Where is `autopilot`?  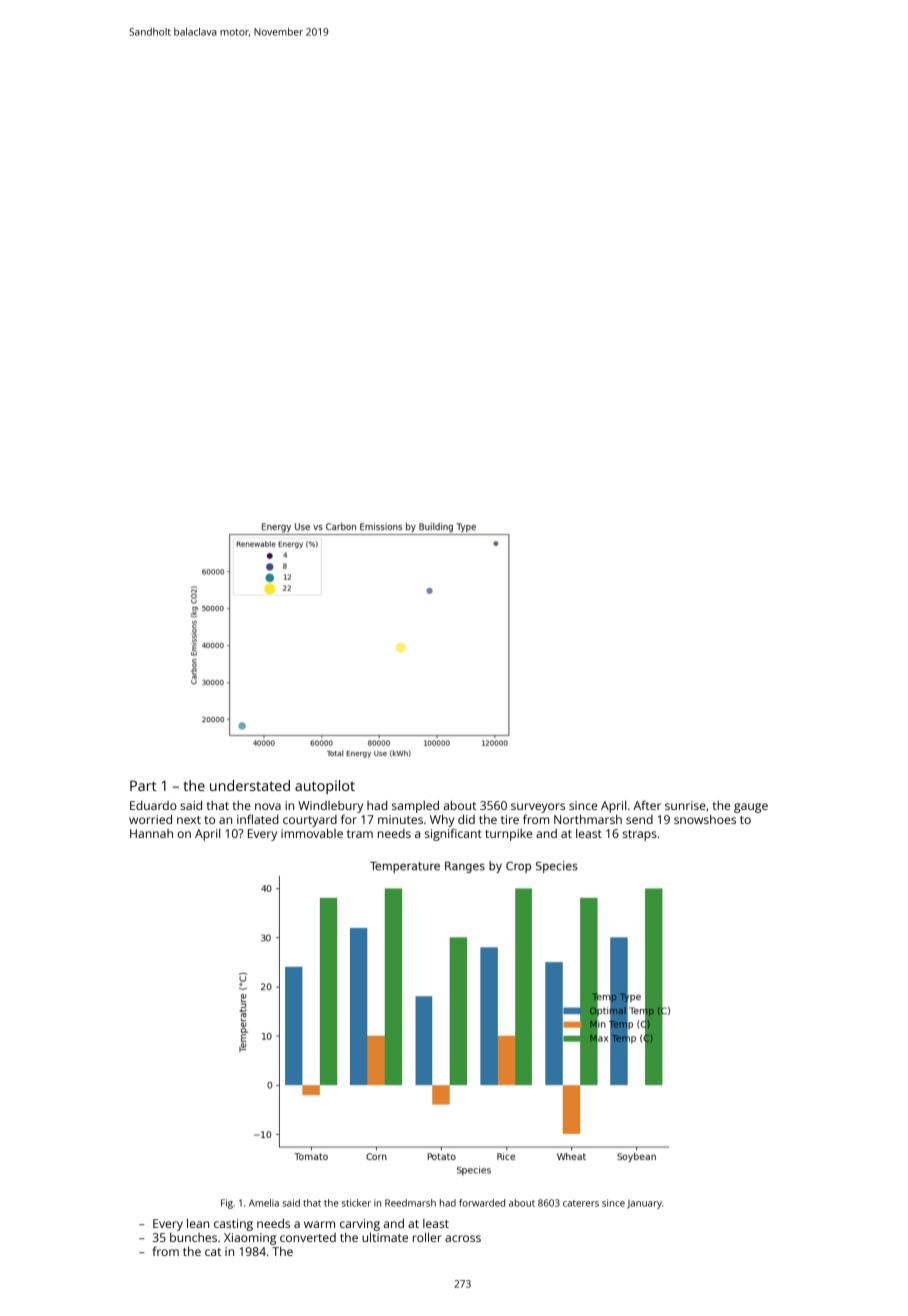
autopilot is located at coordinates (325, 787).
